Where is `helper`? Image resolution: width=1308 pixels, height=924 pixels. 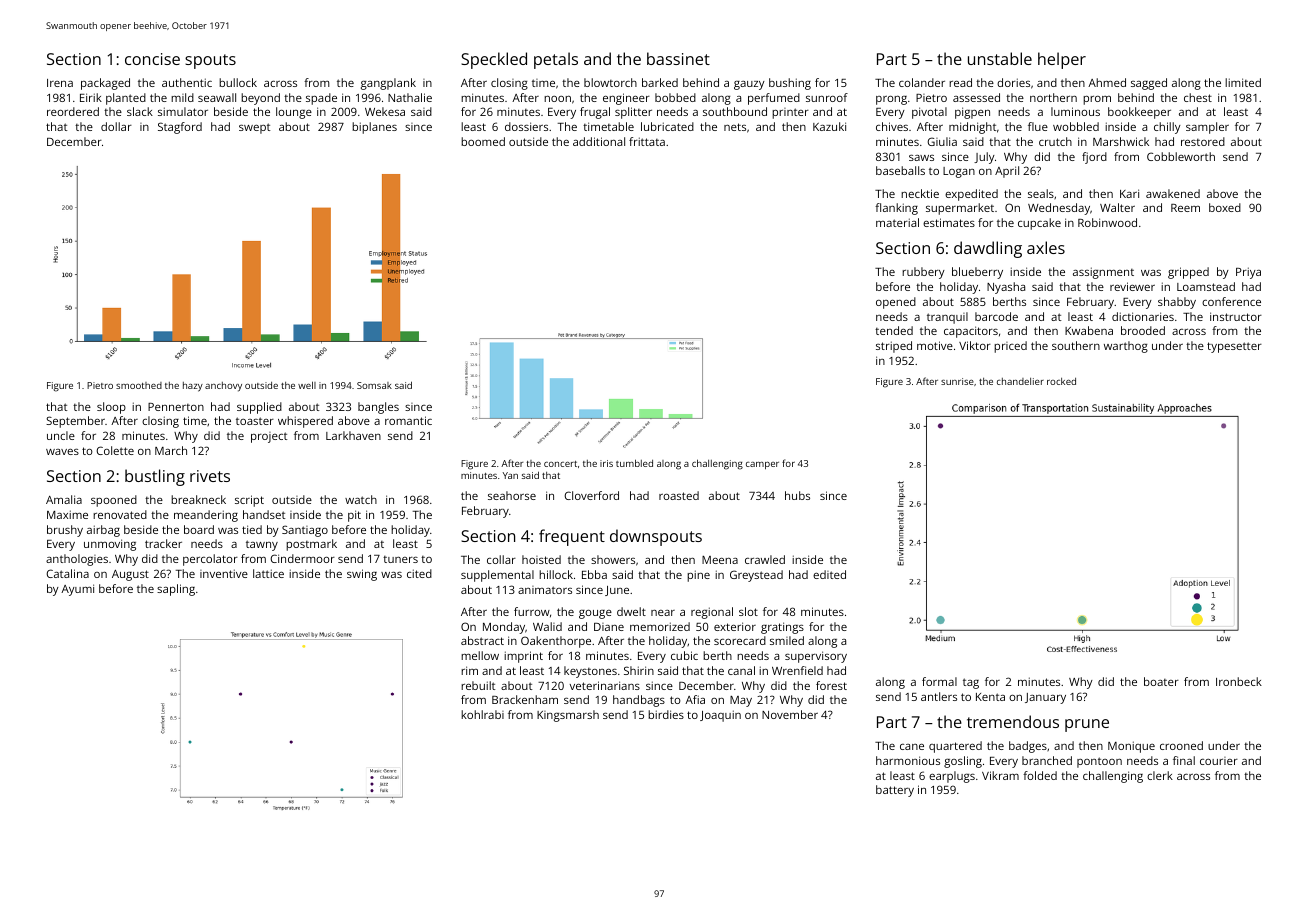 helper is located at coordinates (1062, 60).
